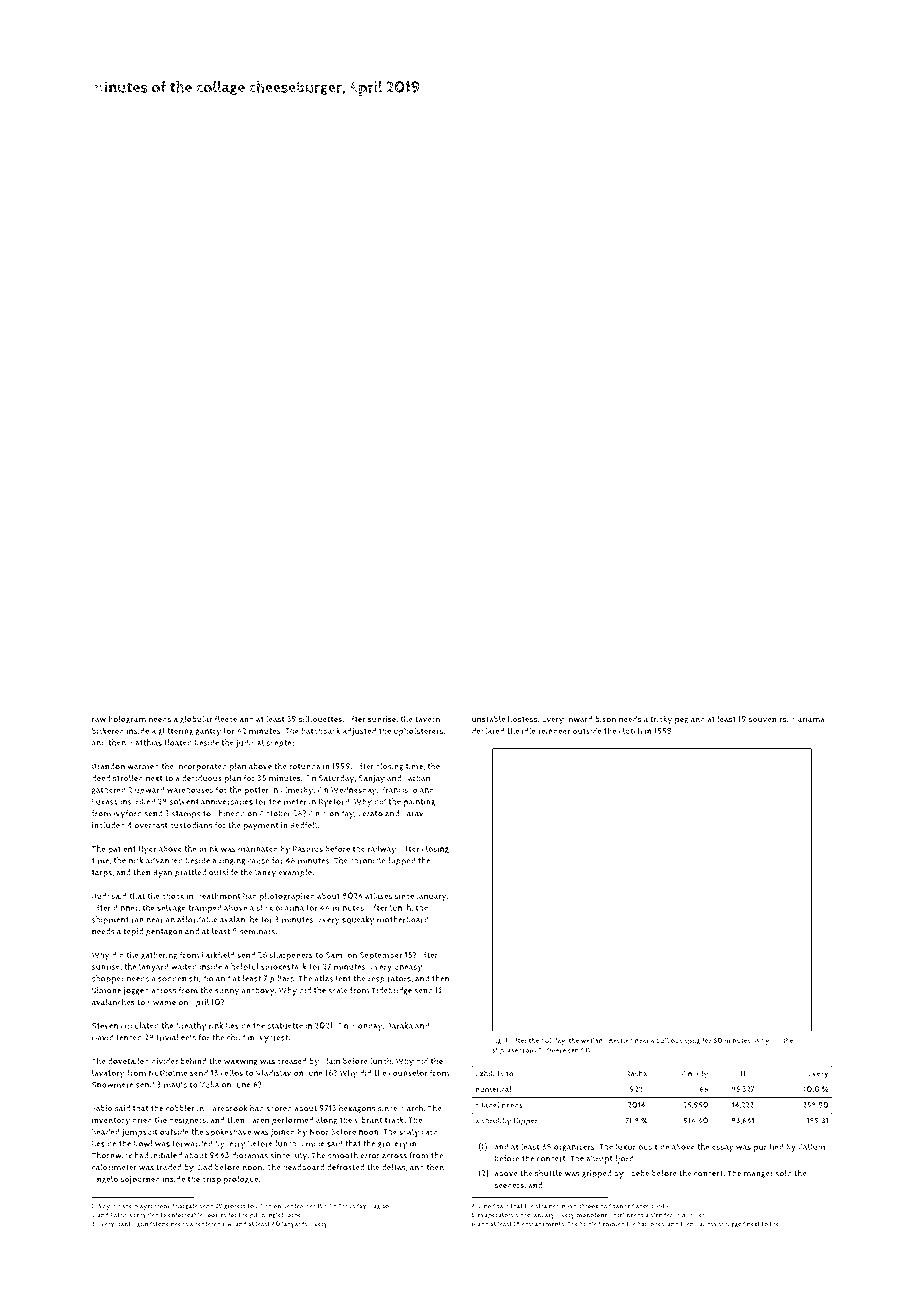 This image has width=924, height=1308. I want to click on declared, so click(488, 730).
